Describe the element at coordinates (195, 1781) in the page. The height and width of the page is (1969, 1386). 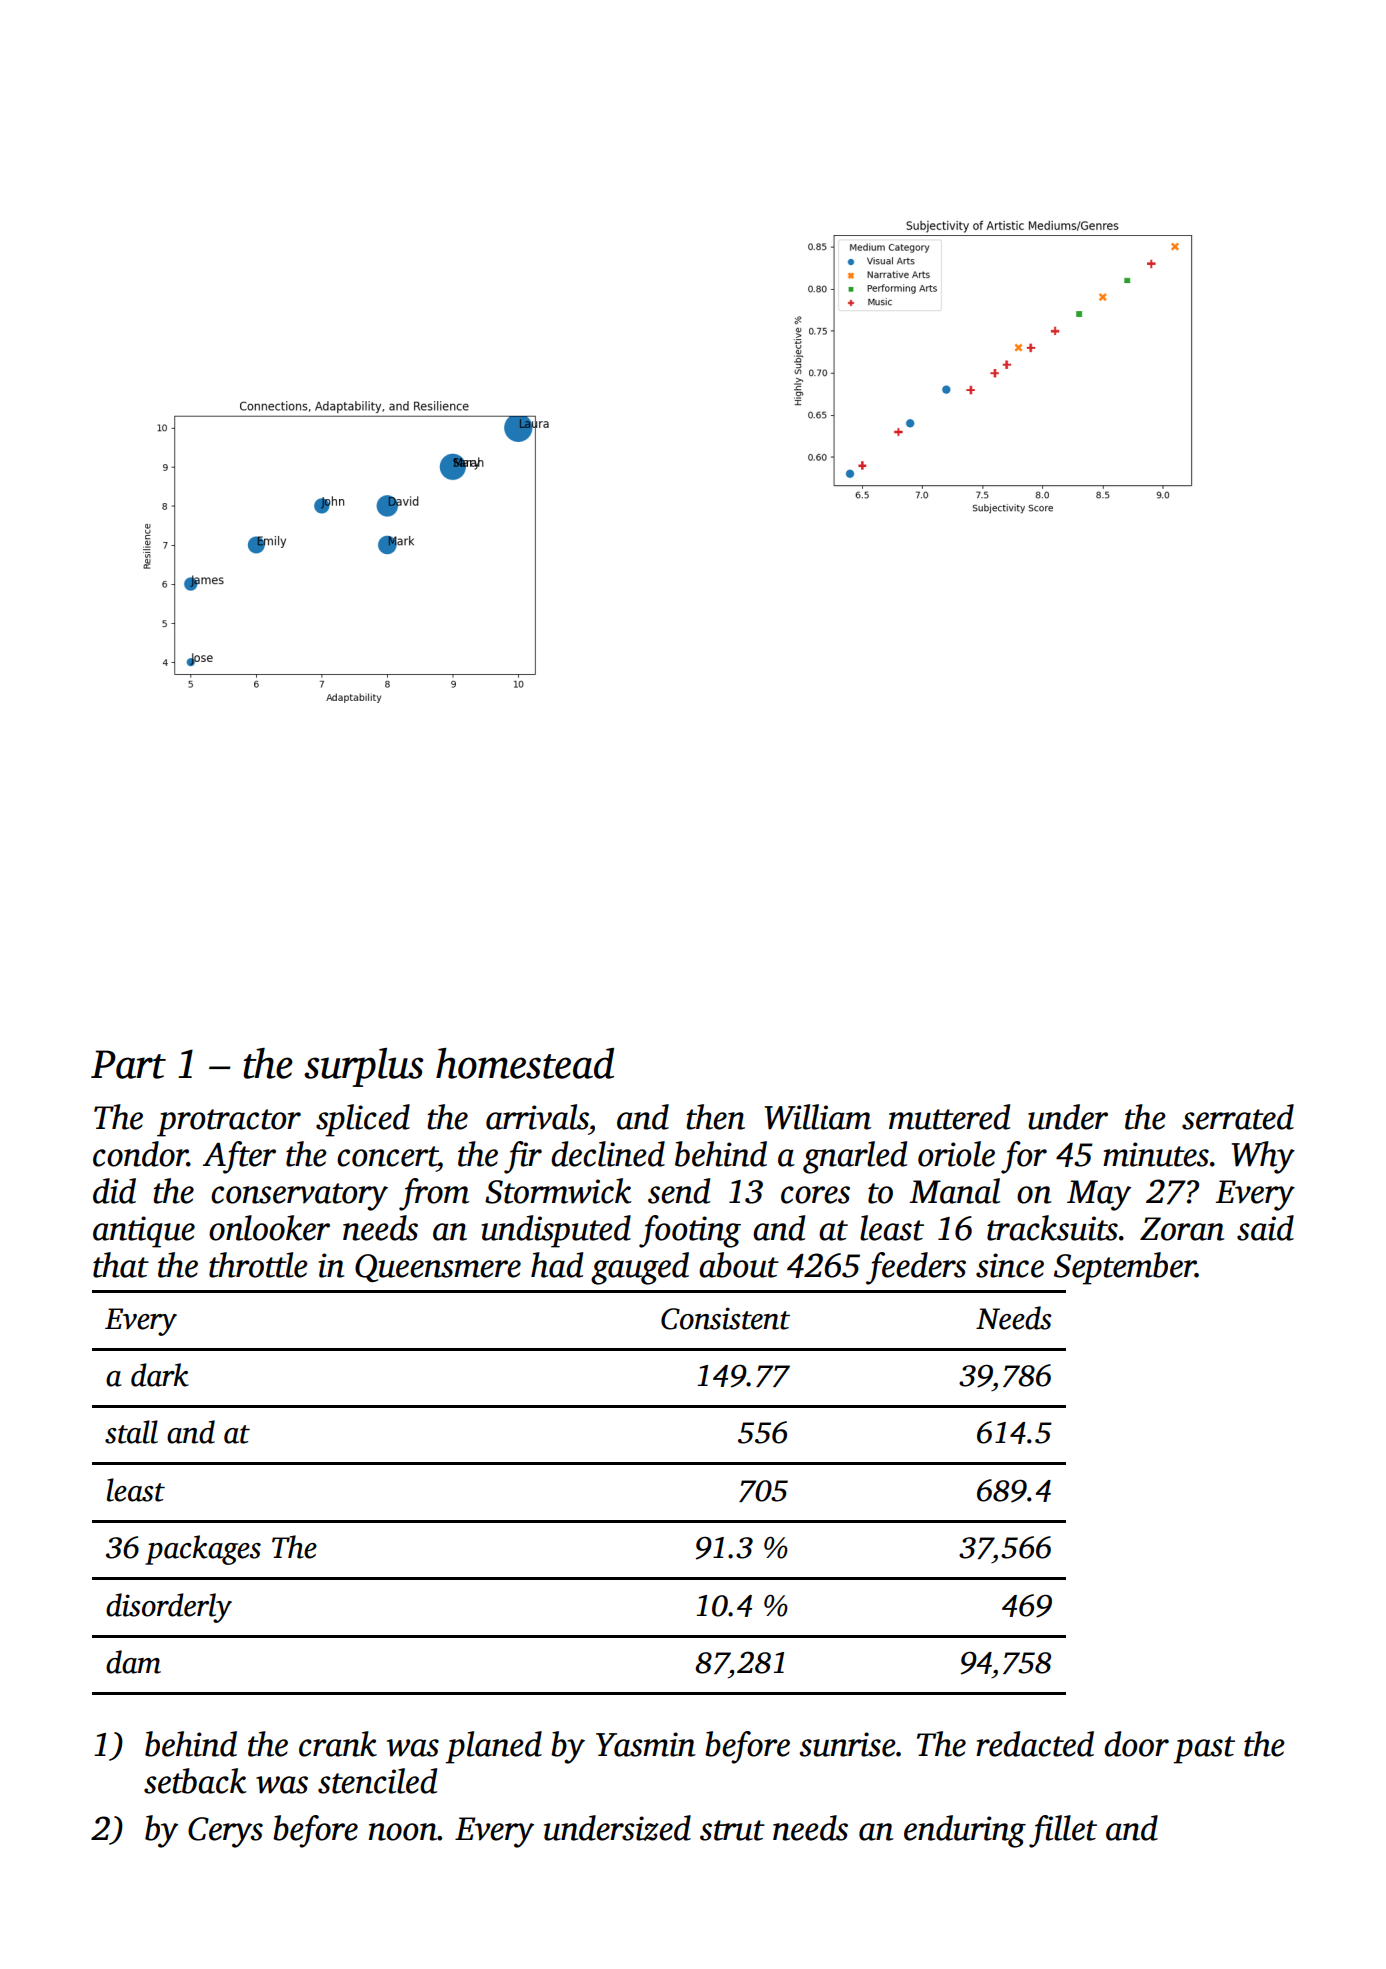
I see `setback` at that location.
